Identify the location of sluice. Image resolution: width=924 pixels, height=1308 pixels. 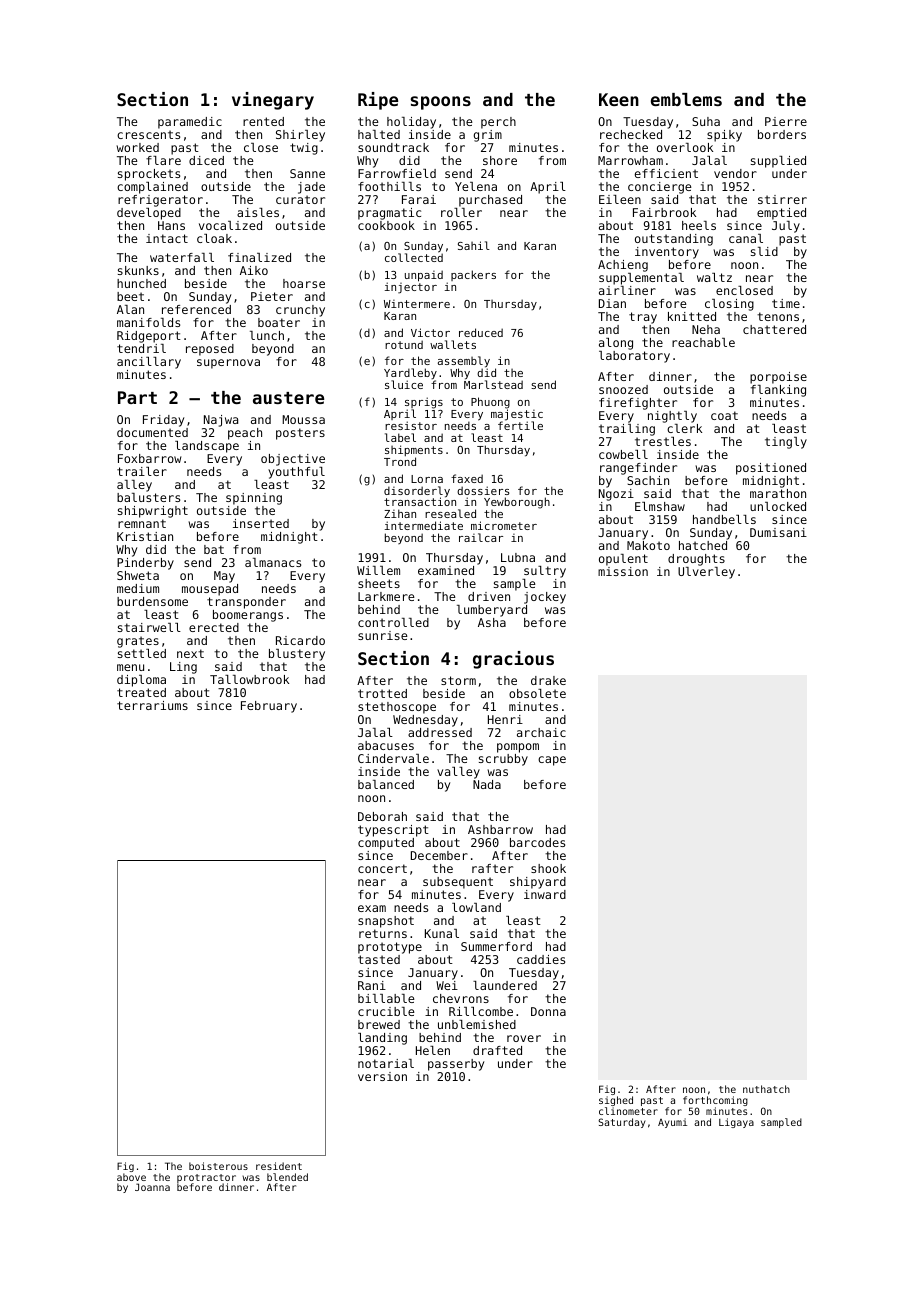
(404, 384).
